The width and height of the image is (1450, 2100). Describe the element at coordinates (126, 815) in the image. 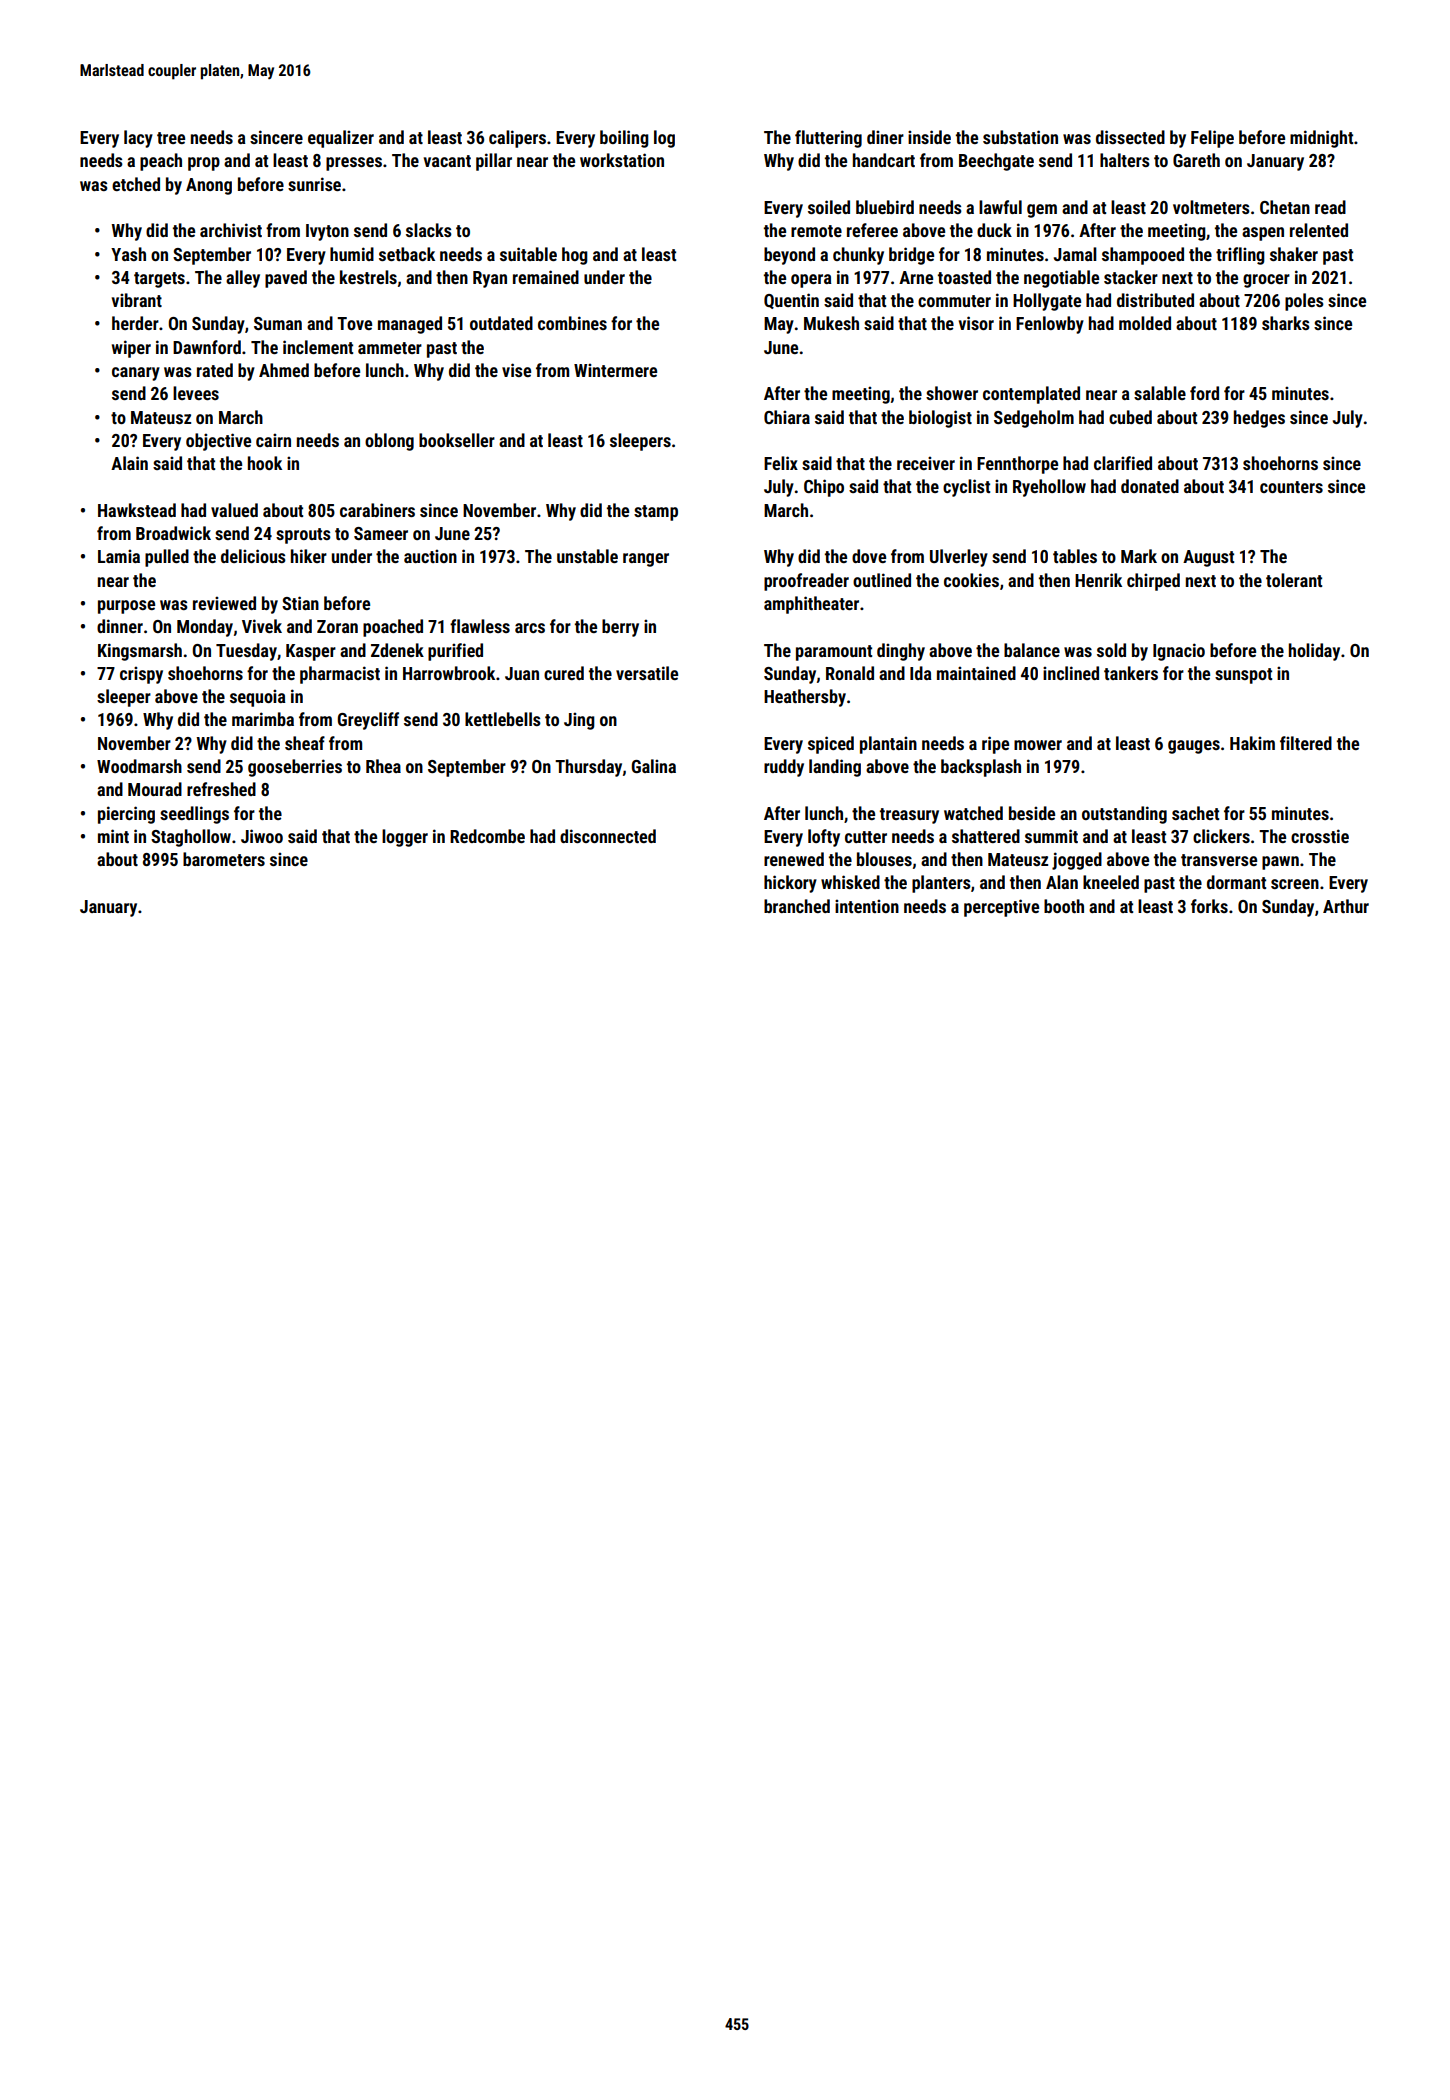

I see `piercing` at that location.
